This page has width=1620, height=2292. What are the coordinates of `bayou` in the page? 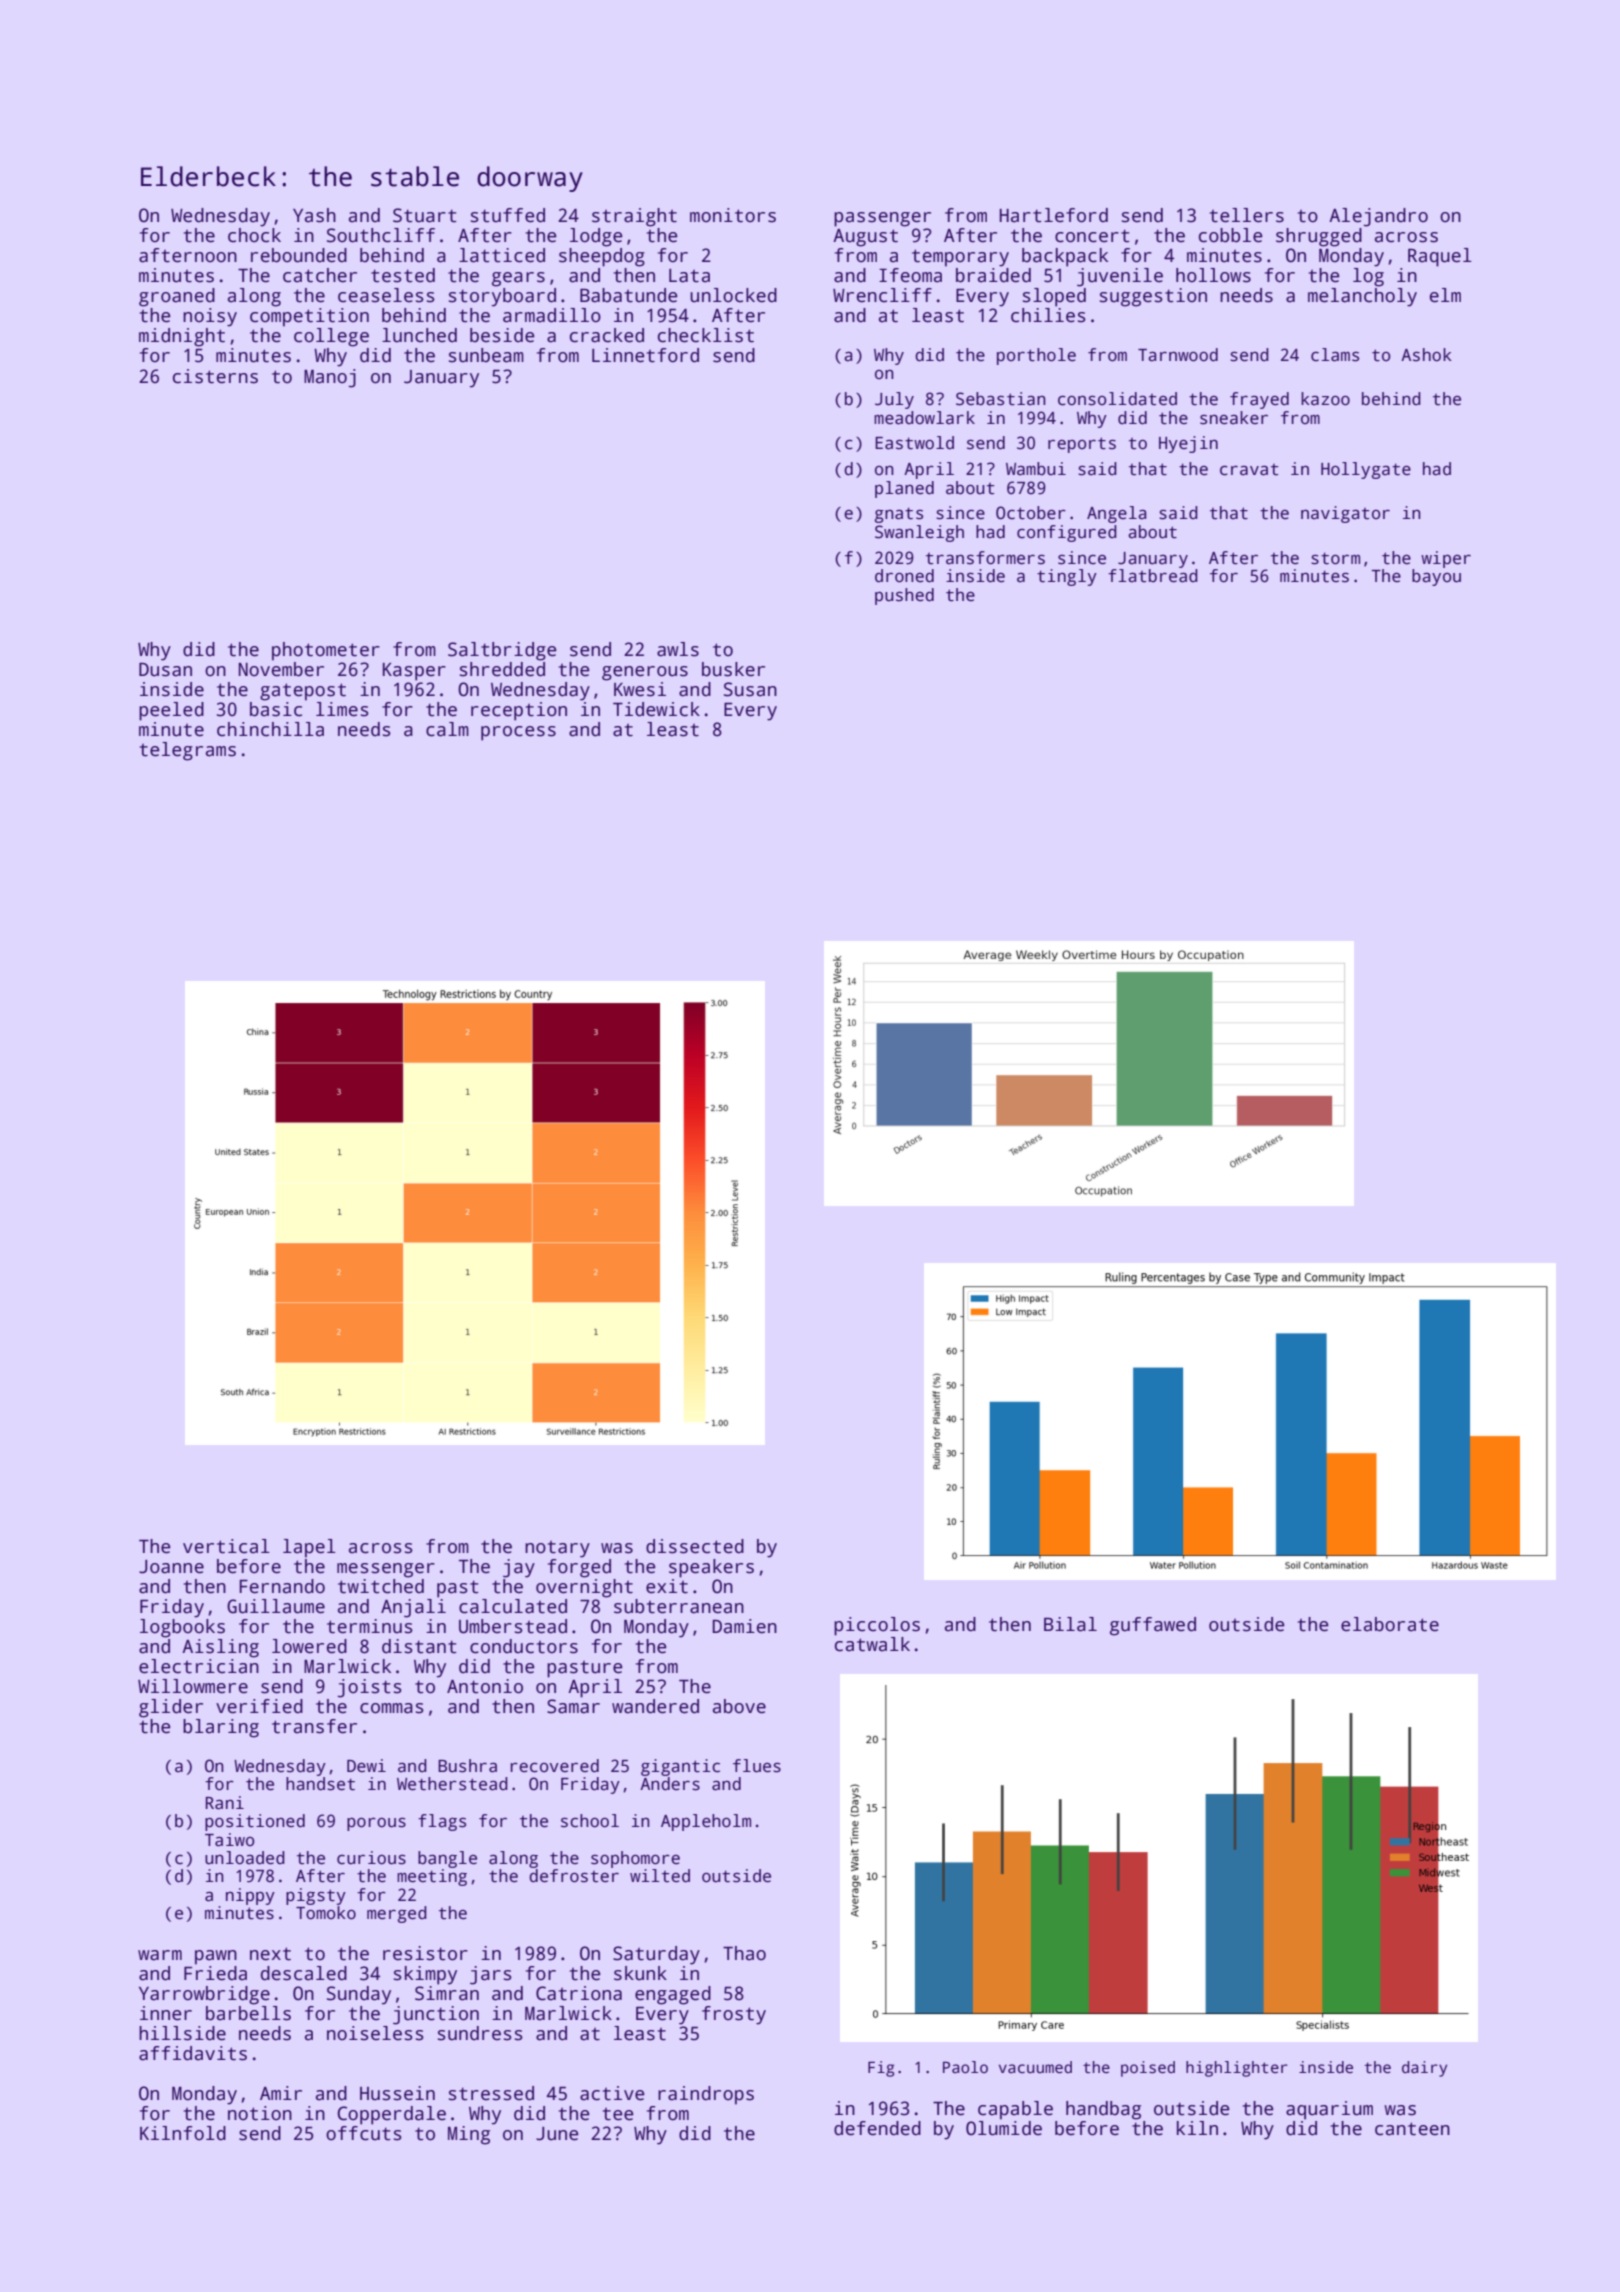 It's located at (1436, 577).
